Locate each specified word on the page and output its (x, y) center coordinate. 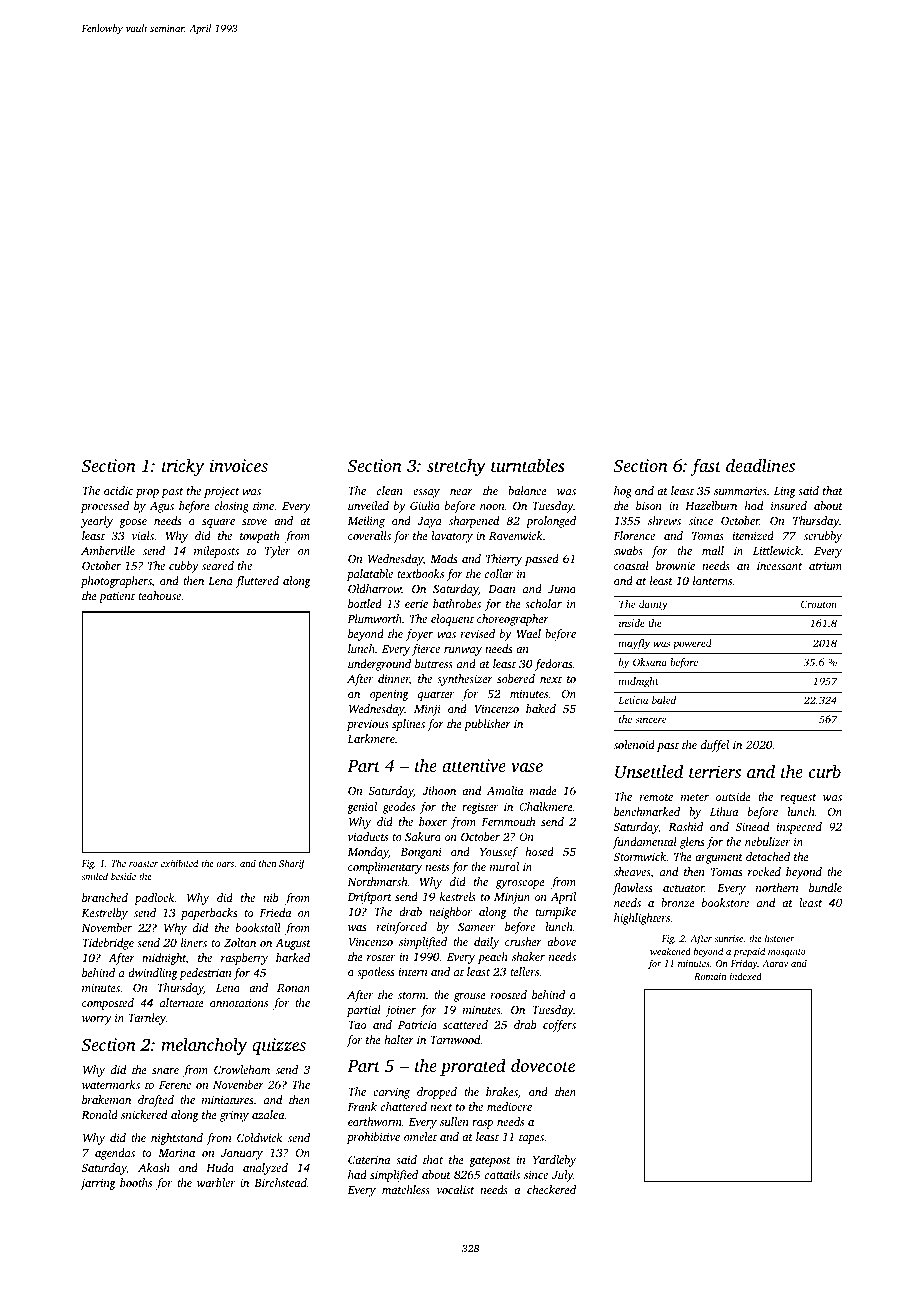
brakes (502, 1091)
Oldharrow (375, 588)
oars (225, 864)
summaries (740, 490)
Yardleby (554, 1161)
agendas (115, 1154)
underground (379, 665)
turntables (527, 465)
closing (232, 507)
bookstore (725, 902)
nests (437, 867)
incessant (779, 566)
